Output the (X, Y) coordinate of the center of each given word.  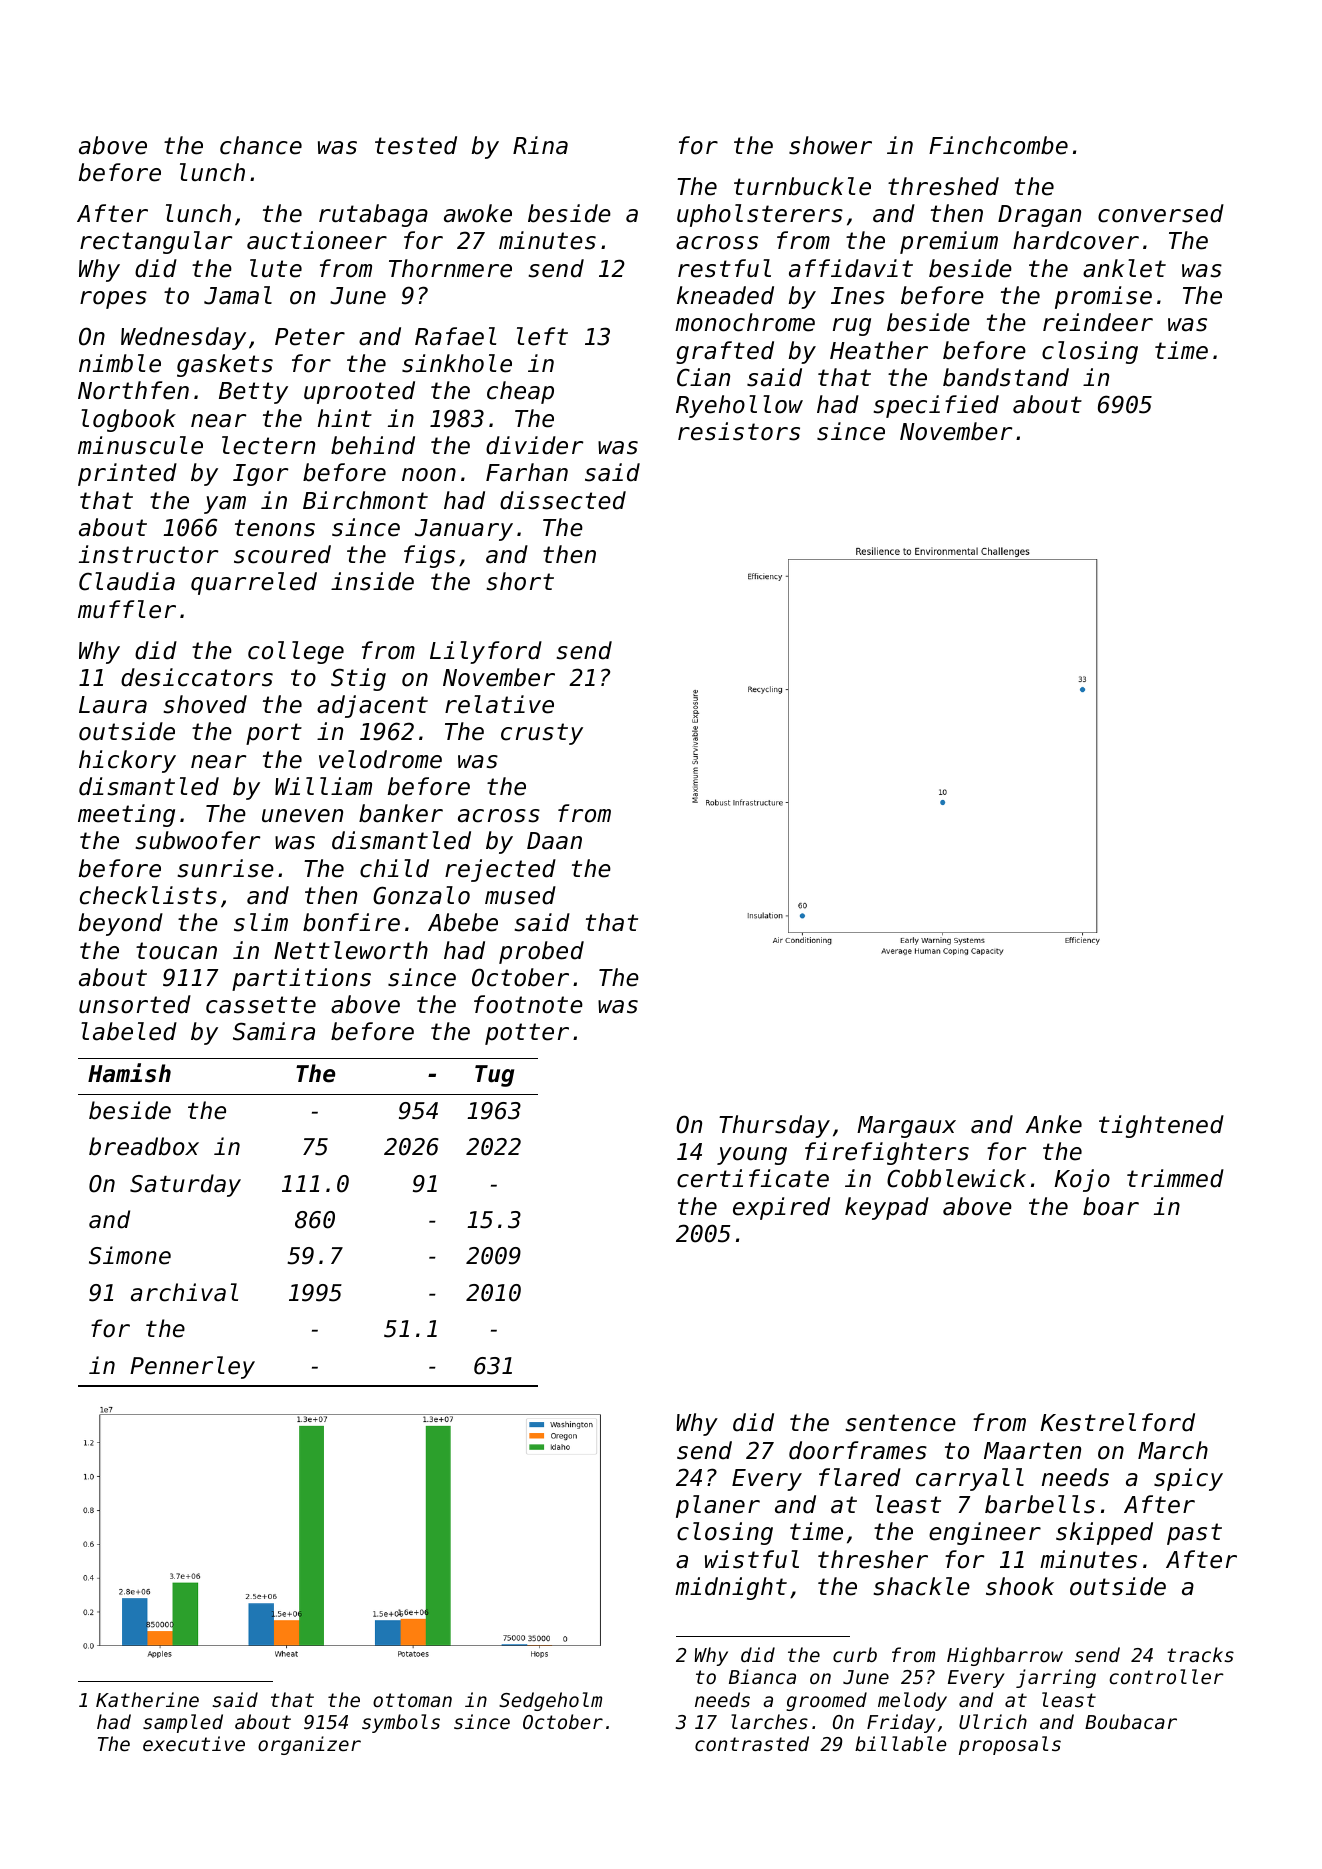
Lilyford (486, 652)
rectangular (156, 242)
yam (225, 505)
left (542, 336)
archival (184, 1292)
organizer (309, 1745)
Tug (494, 1076)
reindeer (1098, 322)
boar (1111, 1206)
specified (936, 406)
